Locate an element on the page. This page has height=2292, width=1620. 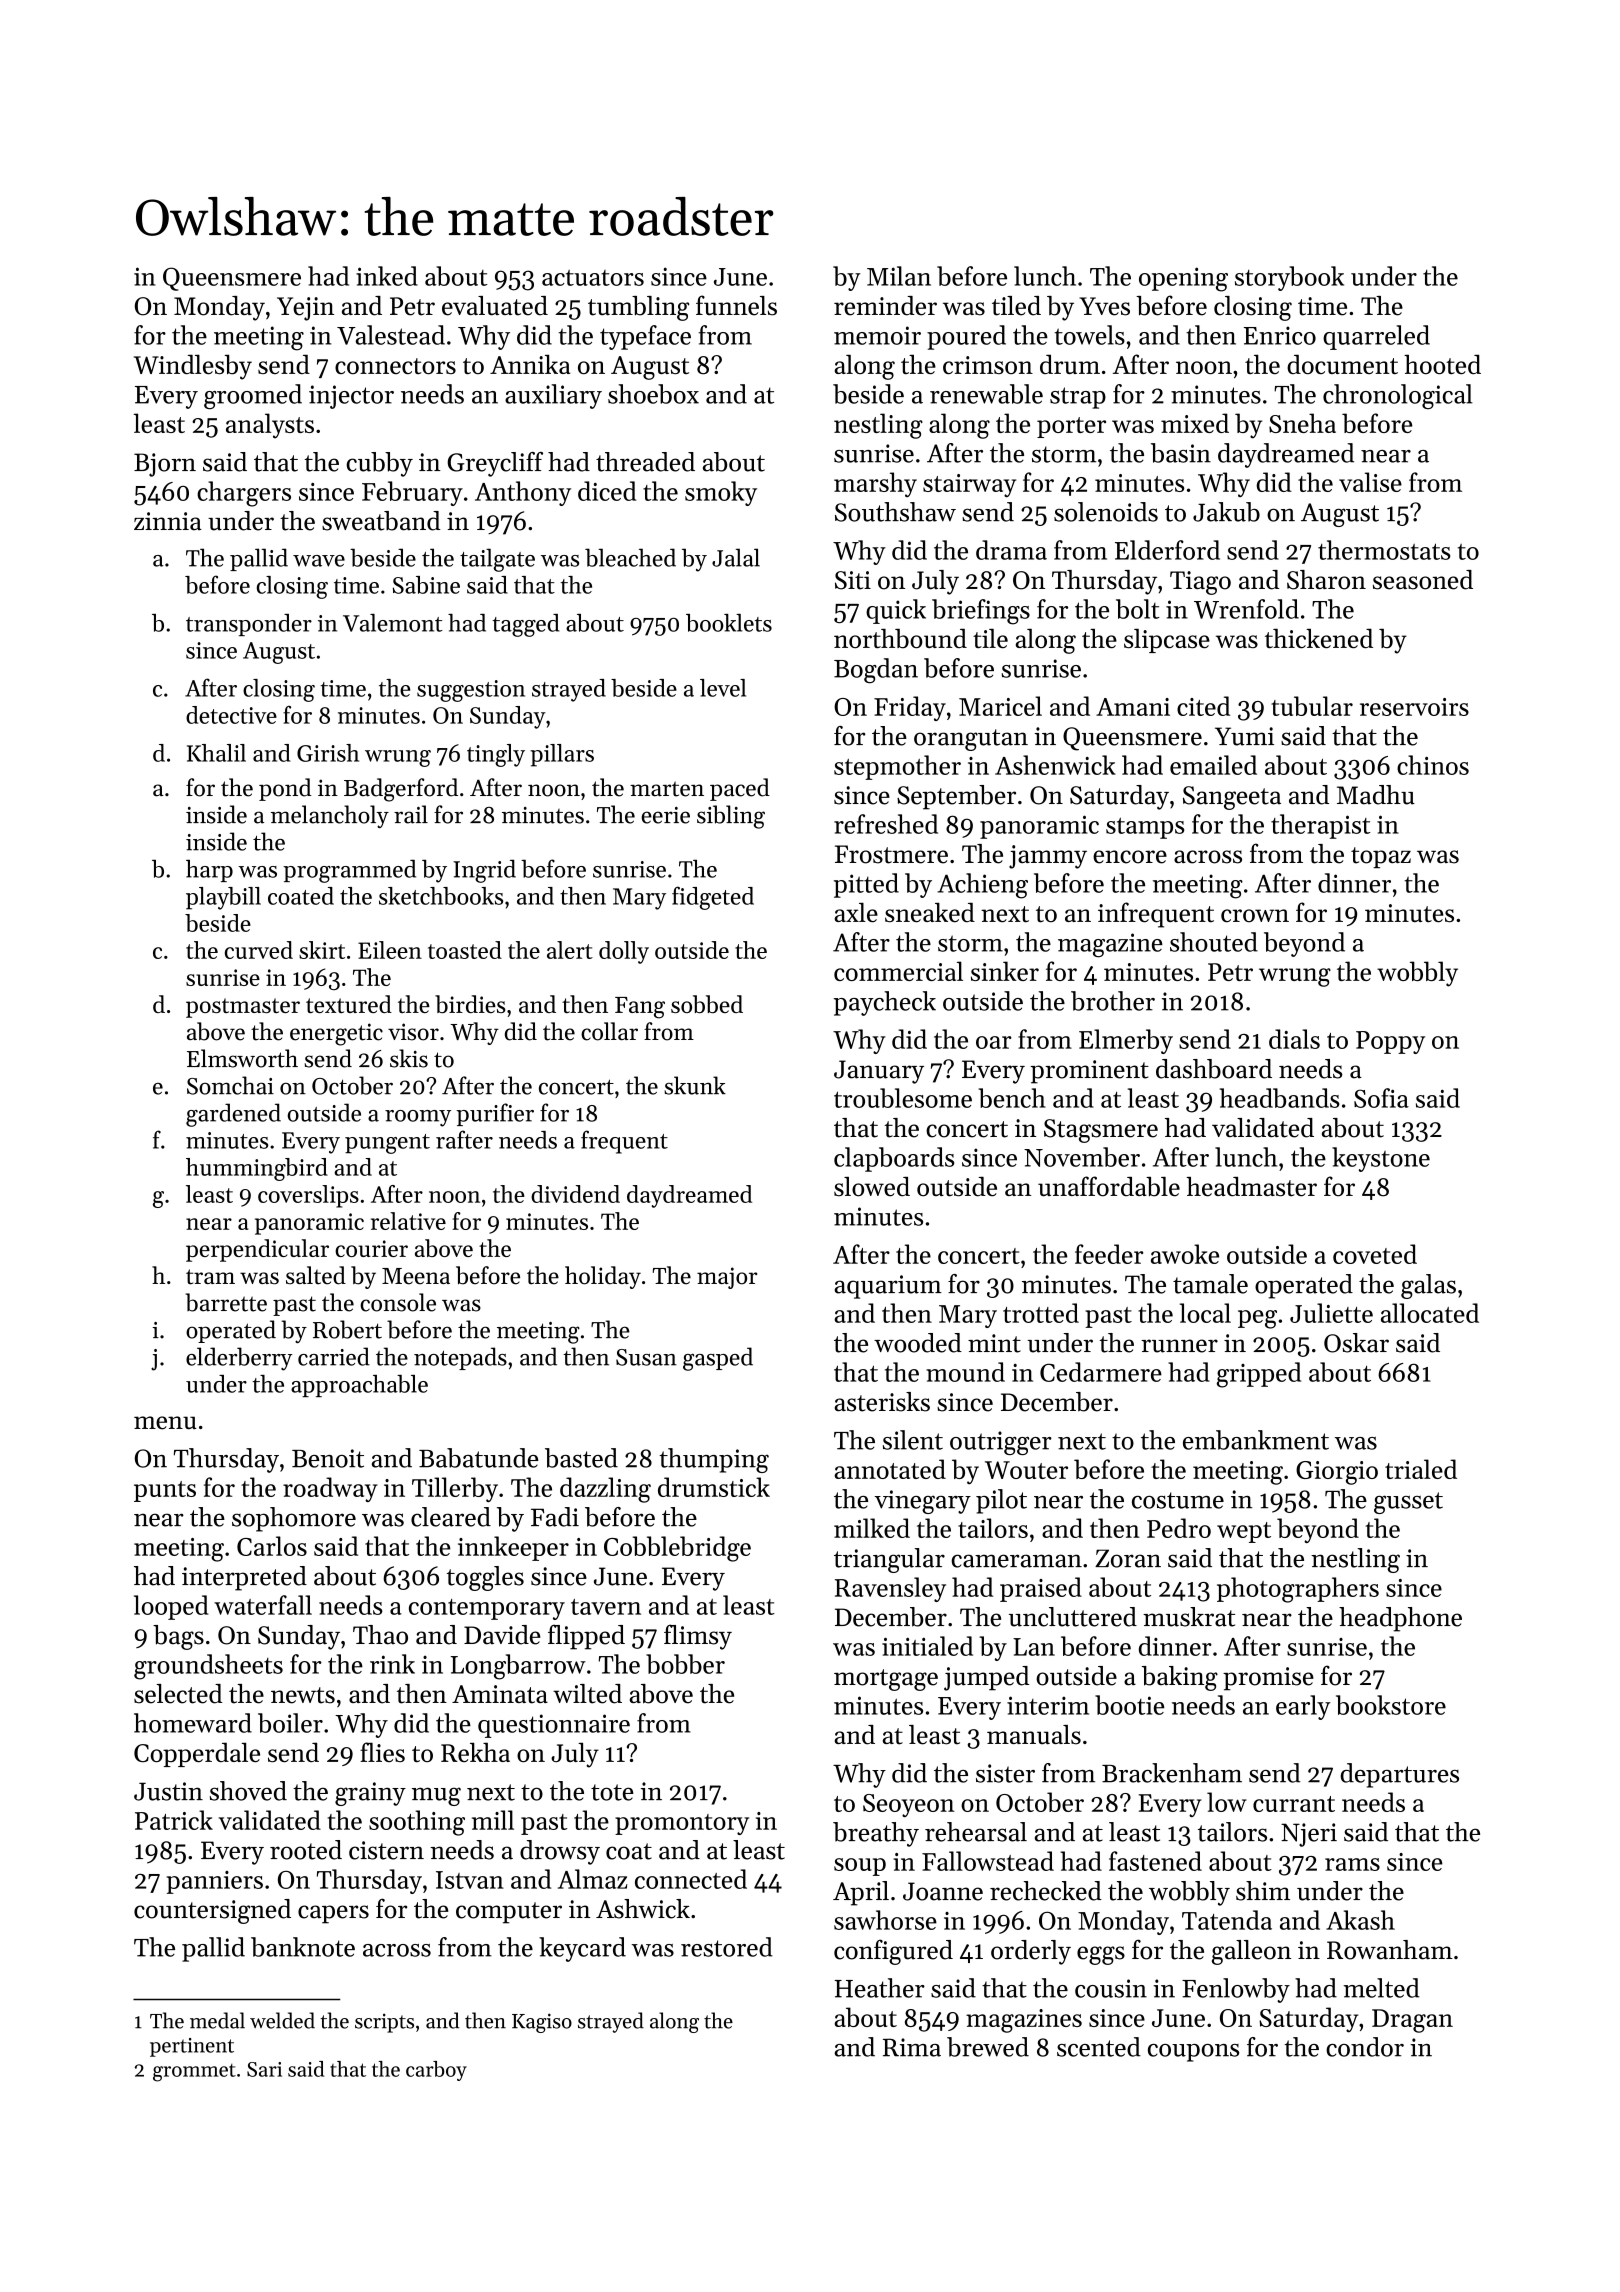
jammy is located at coordinates (1048, 857).
